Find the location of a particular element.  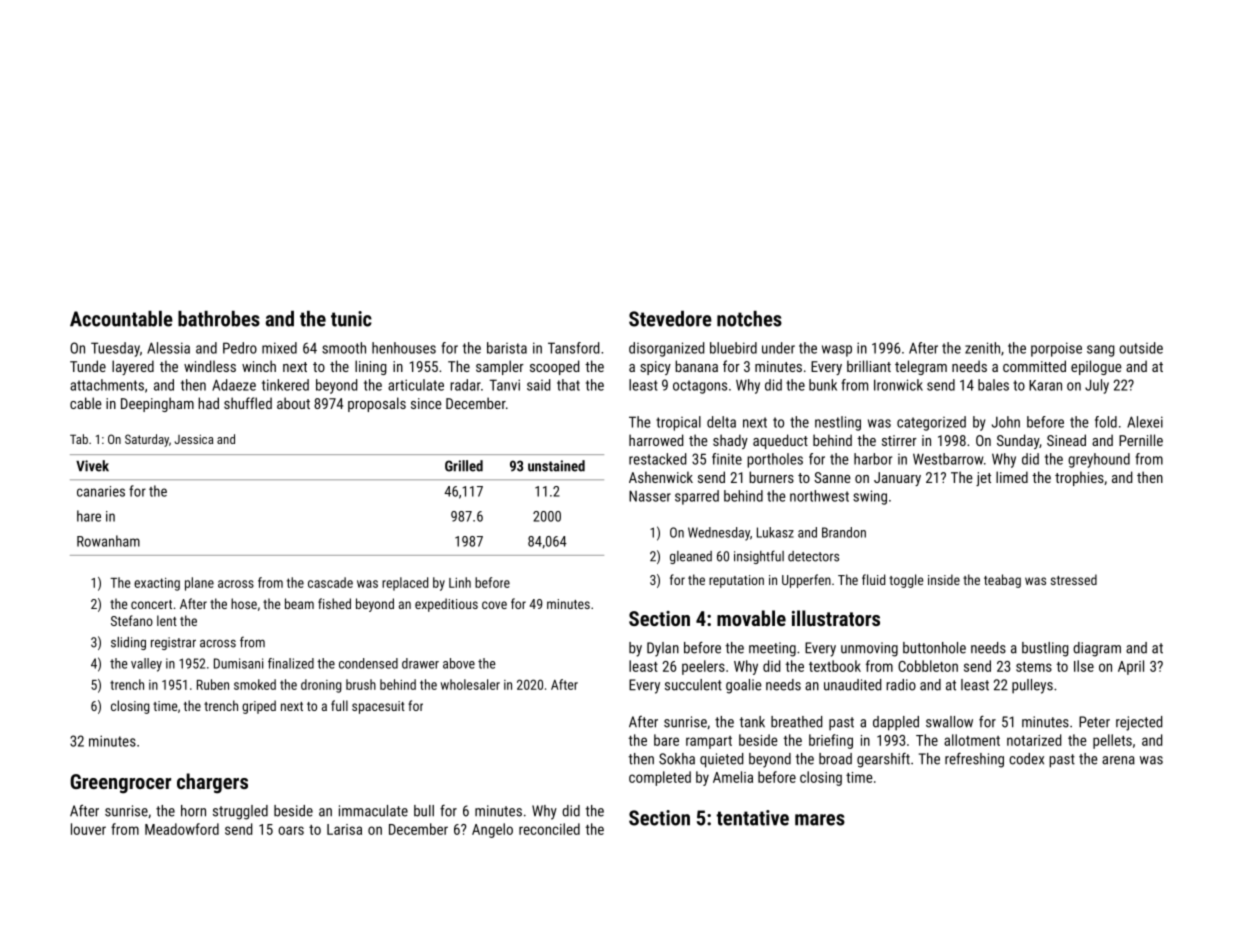

movable is located at coordinates (751, 618).
